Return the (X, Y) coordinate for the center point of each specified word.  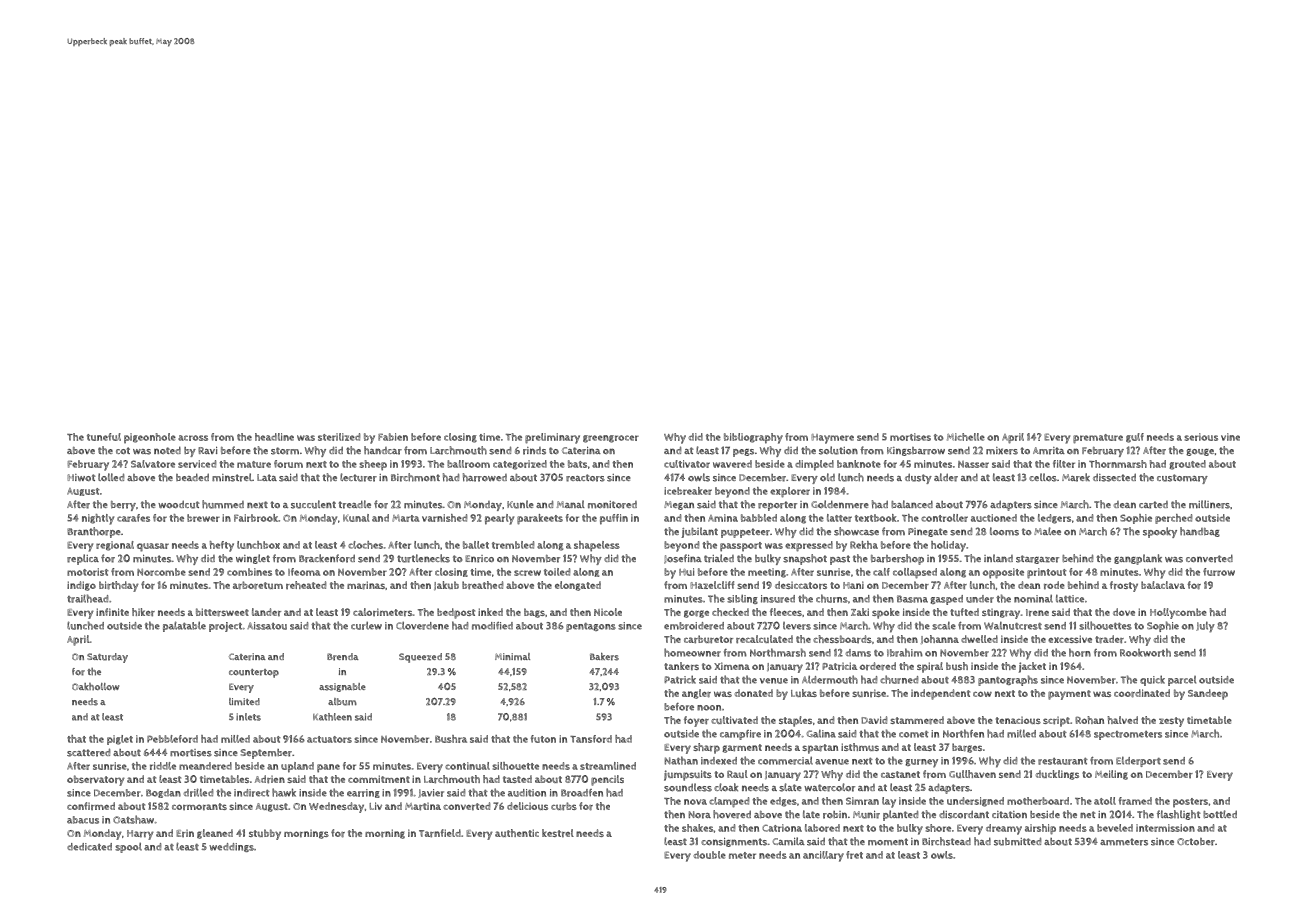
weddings (231, 847)
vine (1230, 437)
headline (274, 437)
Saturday (107, 658)
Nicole (608, 612)
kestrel (558, 833)
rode (1054, 585)
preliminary (552, 438)
